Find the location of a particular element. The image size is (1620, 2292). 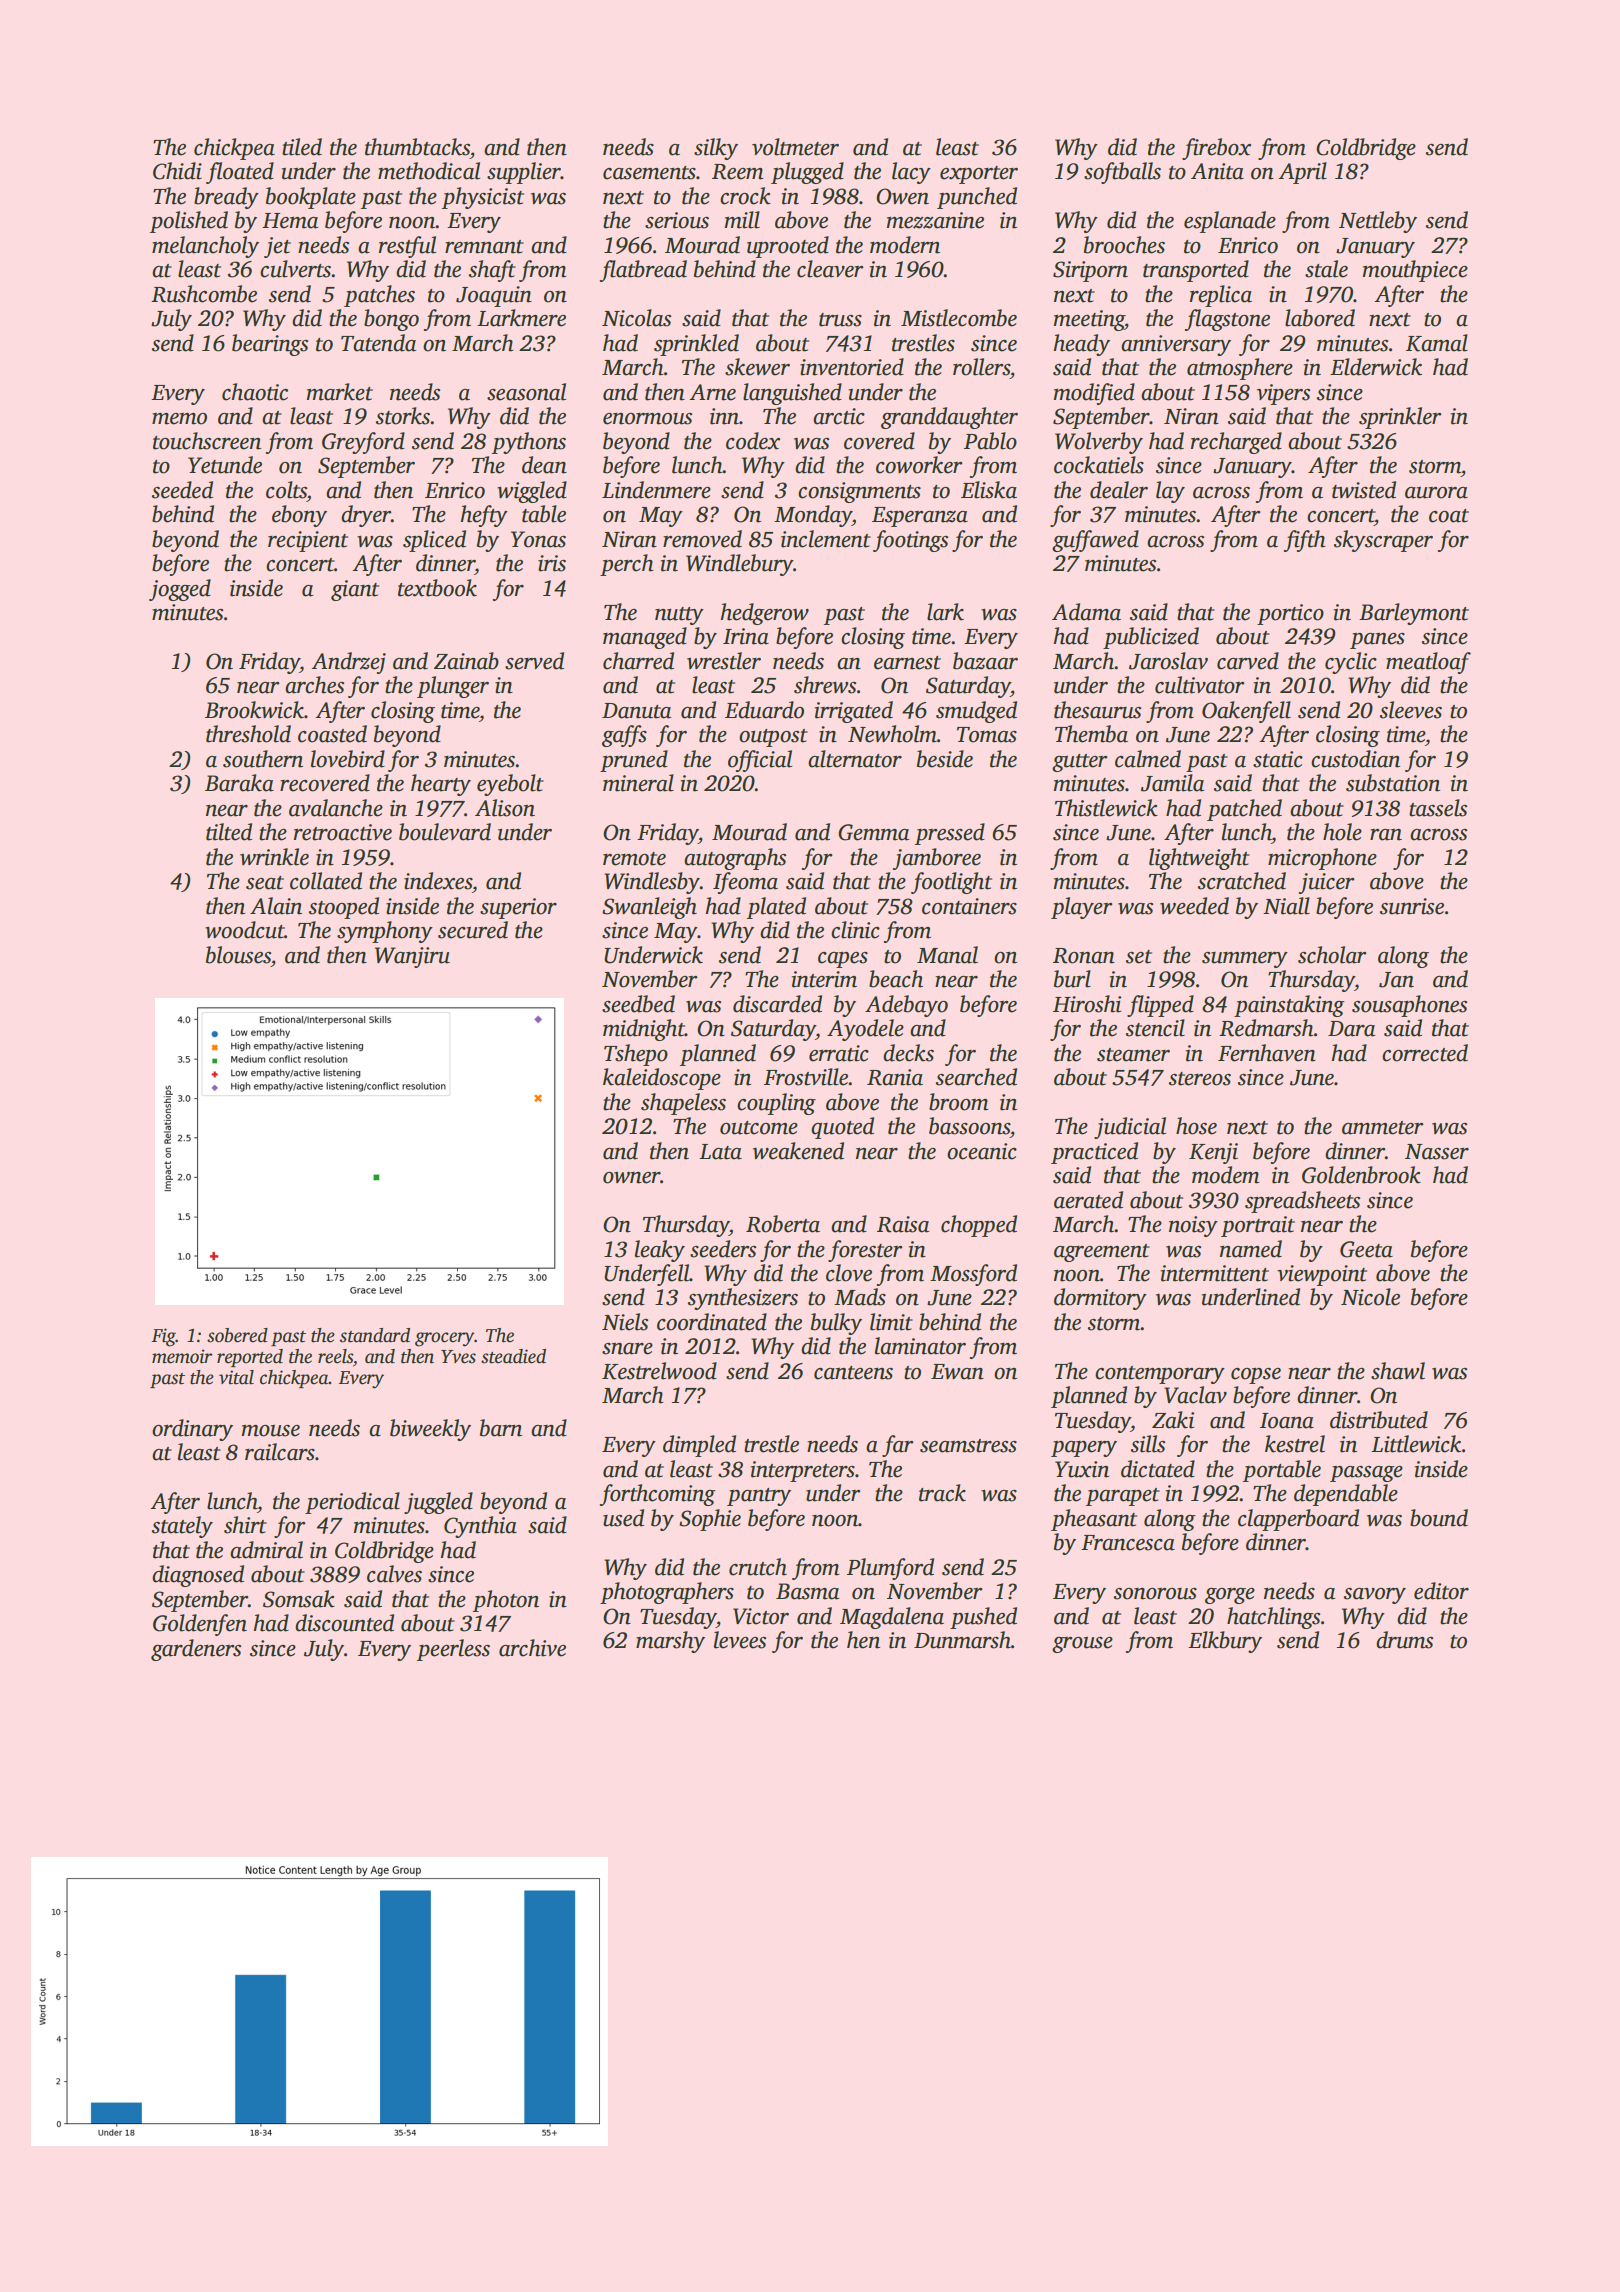

Chidi is located at coordinates (177, 171).
